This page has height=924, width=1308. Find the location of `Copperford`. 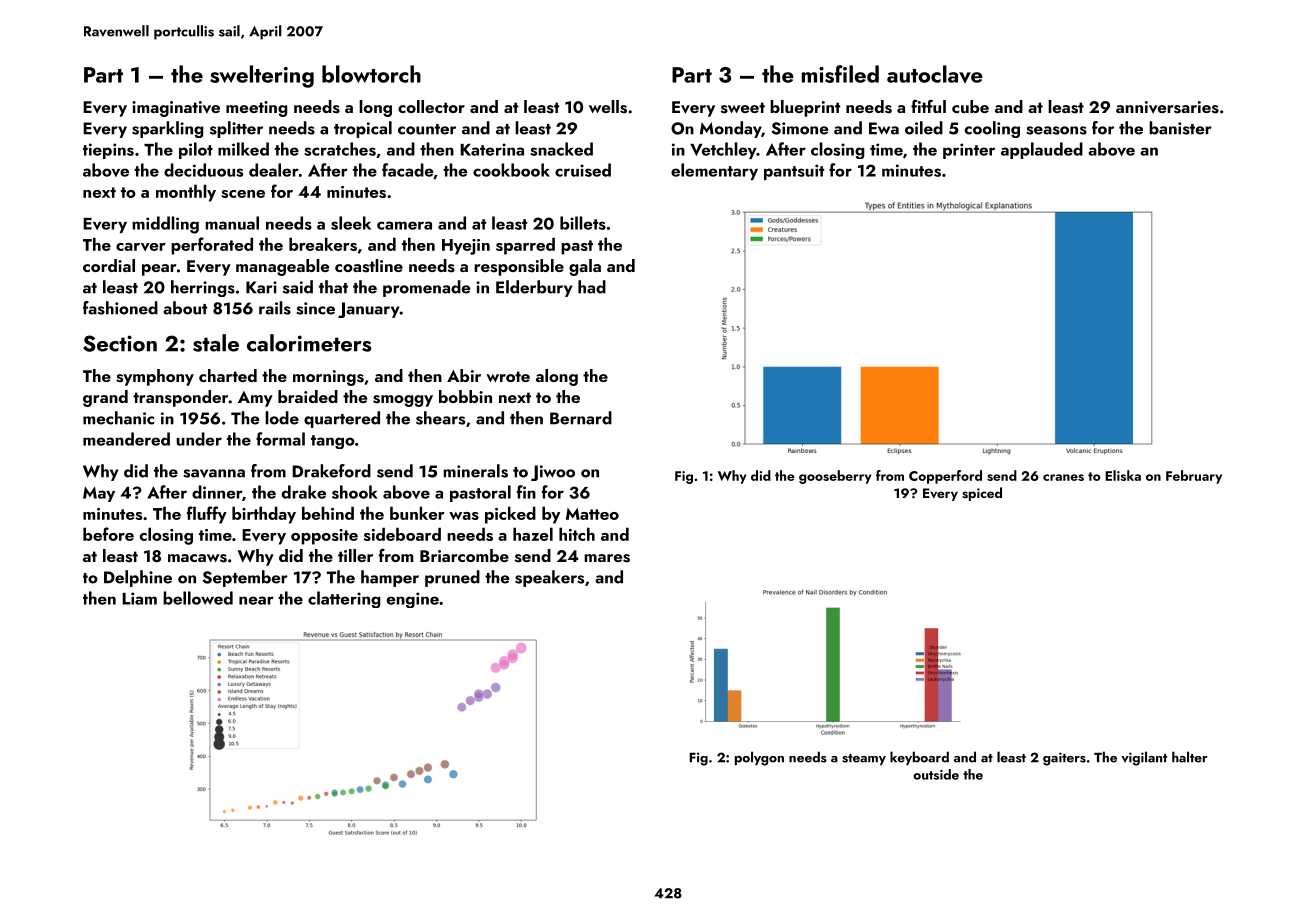

Copperford is located at coordinates (945, 477).
